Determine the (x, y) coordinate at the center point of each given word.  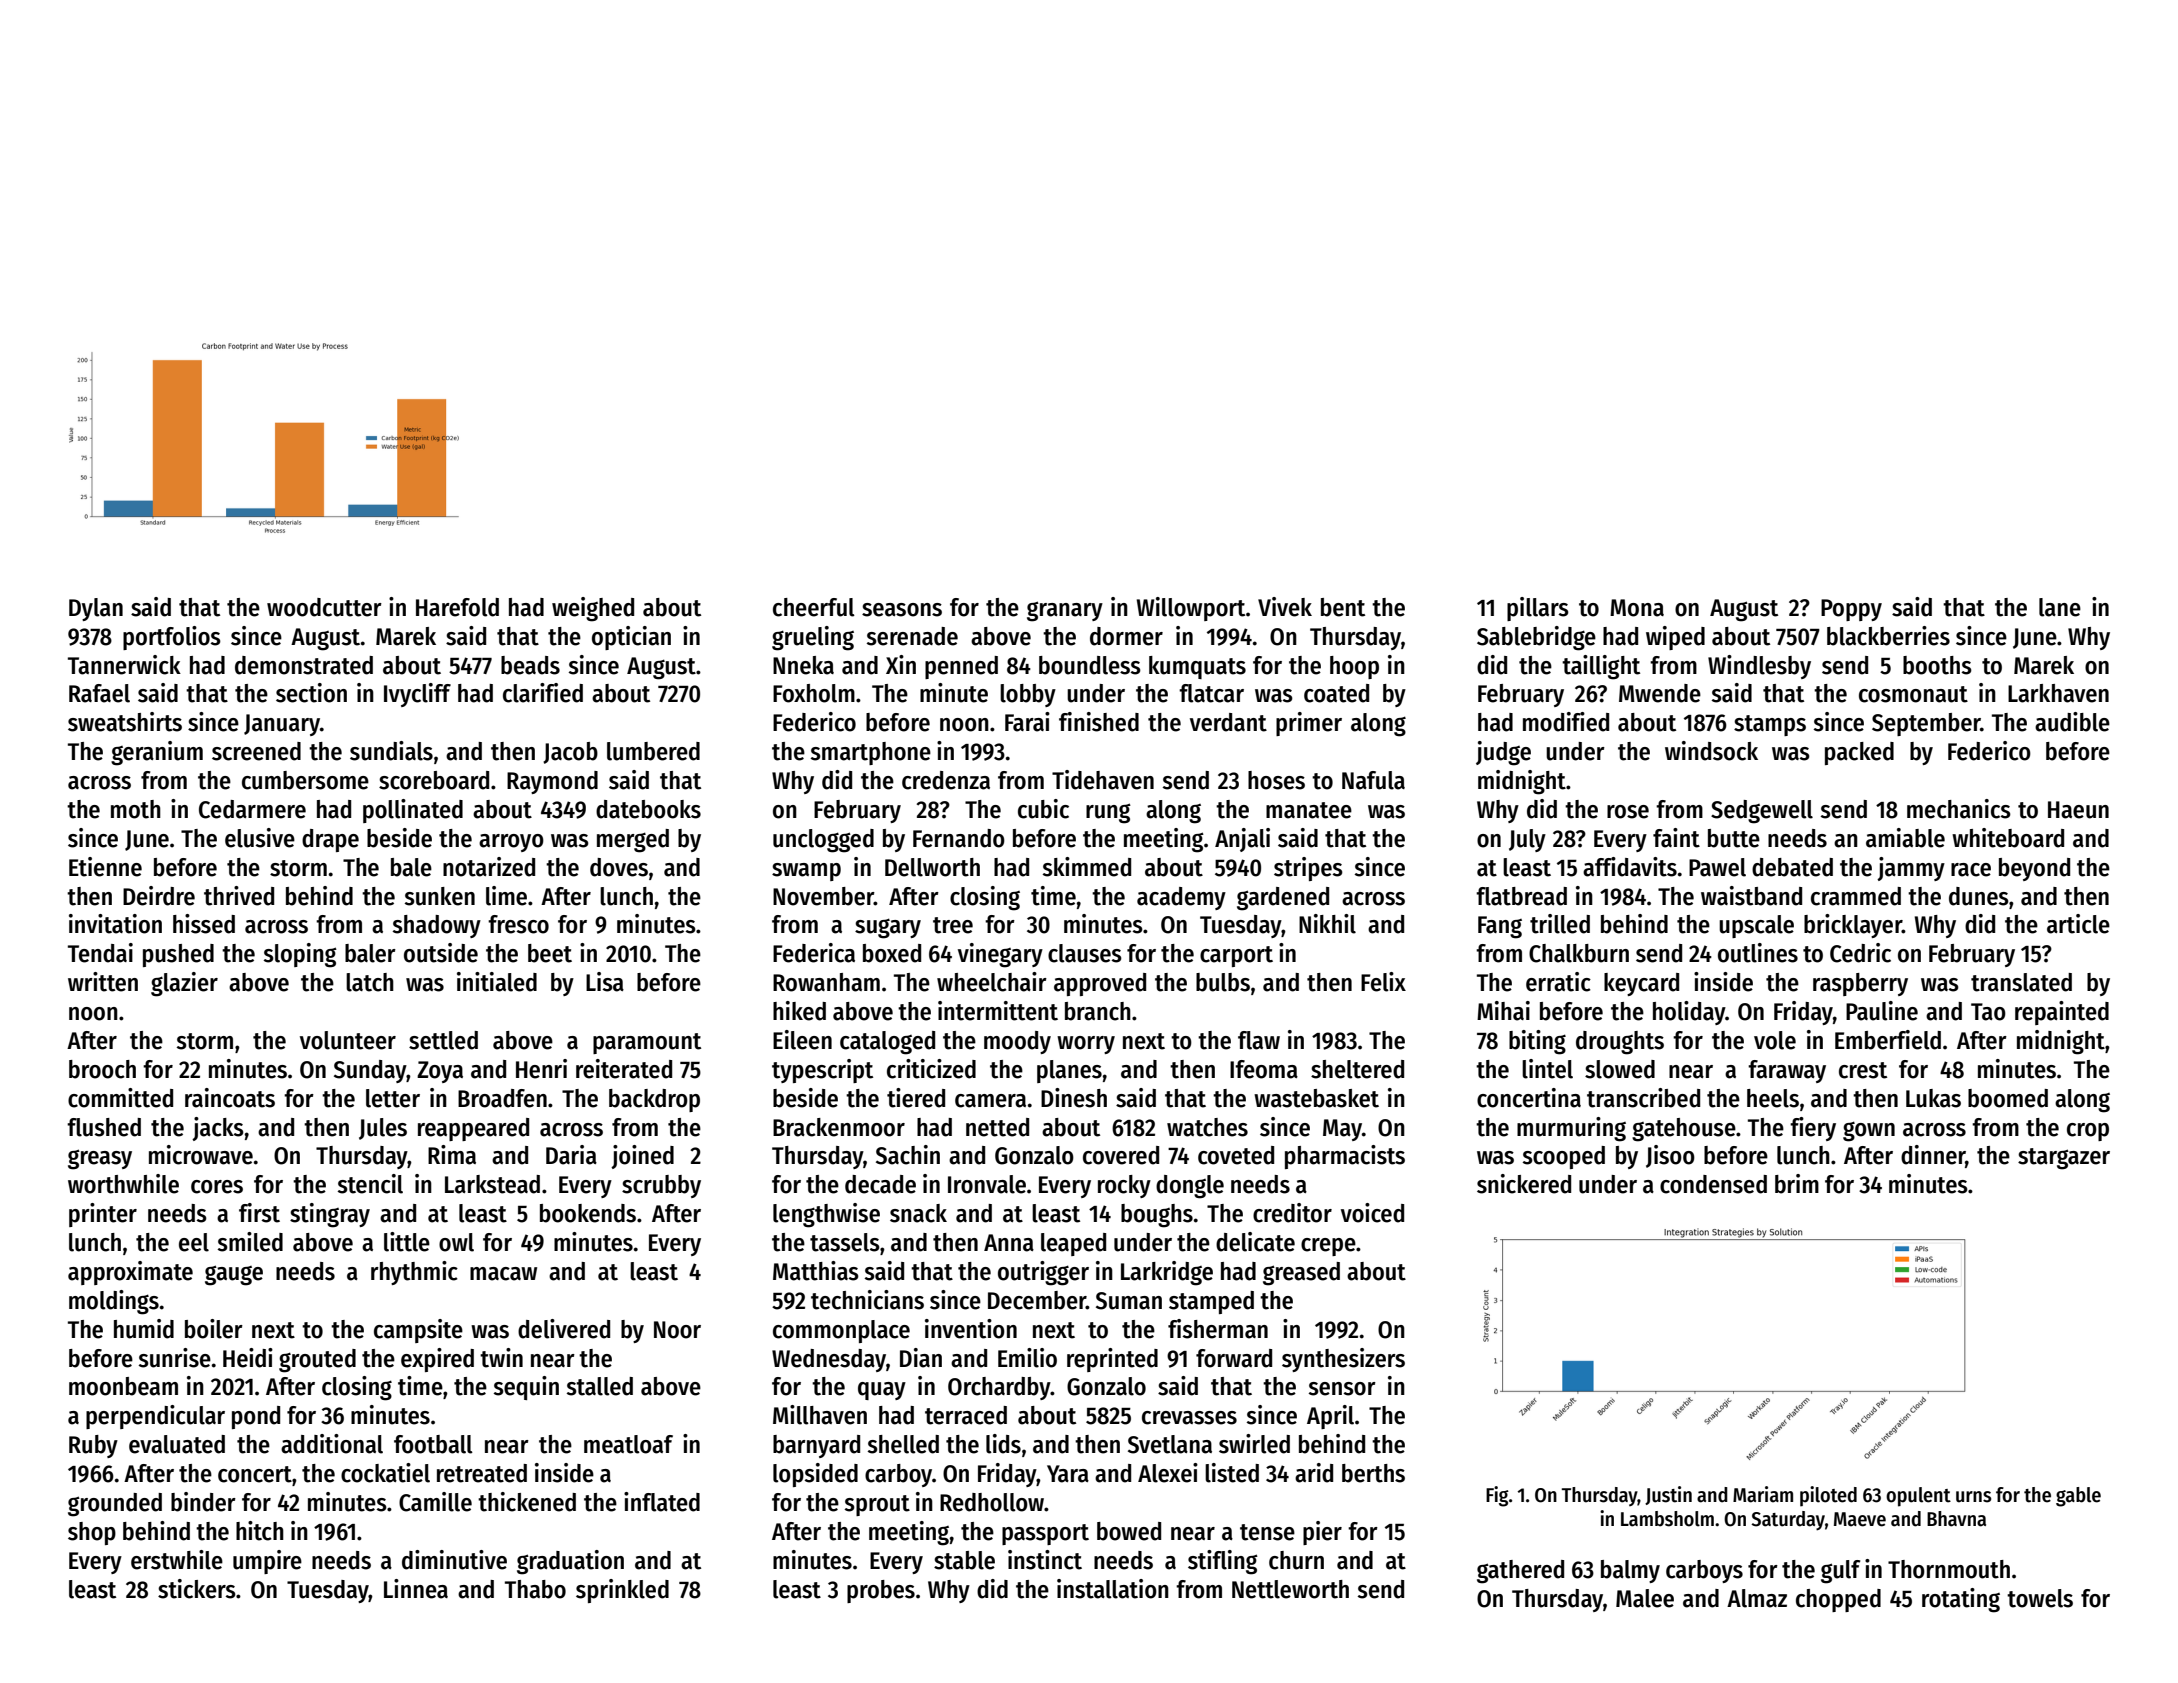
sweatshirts (125, 722)
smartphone (870, 753)
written (103, 982)
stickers (197, 1589)
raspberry (1860, 984)
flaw (1259, 1040)
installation (1113, 1589)
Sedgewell (1762, 812)
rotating (1961, 1600)
